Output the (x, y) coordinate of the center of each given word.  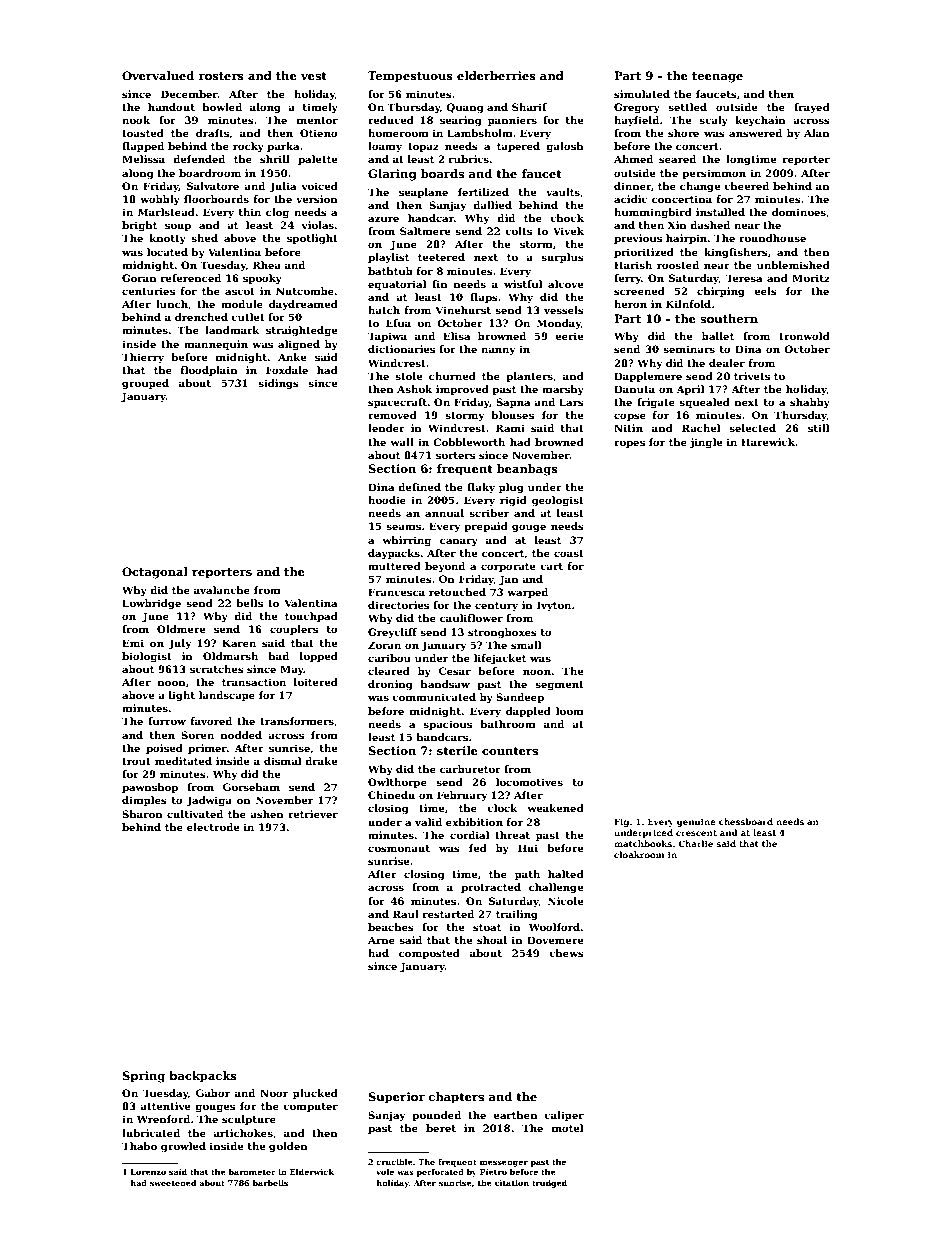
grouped (145, 384)
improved (462, 390)
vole (385, 1172)
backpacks (203, 1077)
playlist (388, 258)
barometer (252, 1172)
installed (720, 212)
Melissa (143, 159)
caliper (564, 1116)
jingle (706, 443)
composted (429, 954)
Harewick (768, 442)
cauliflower (471, 618)
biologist (147, 657)
